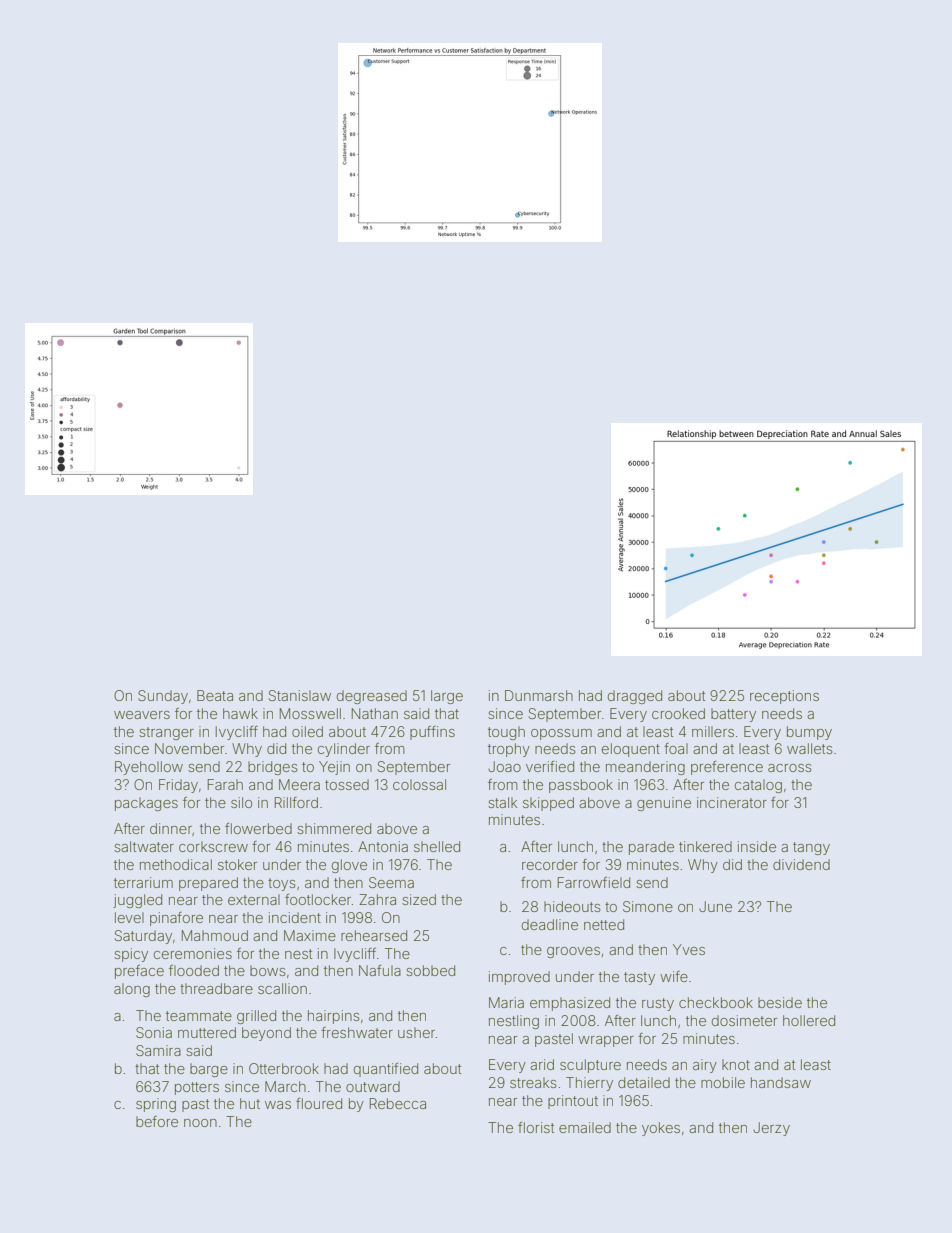 Image resolution: width=952 pixels, height=1233 pixels. I want to click on across, so click(790, 768).
